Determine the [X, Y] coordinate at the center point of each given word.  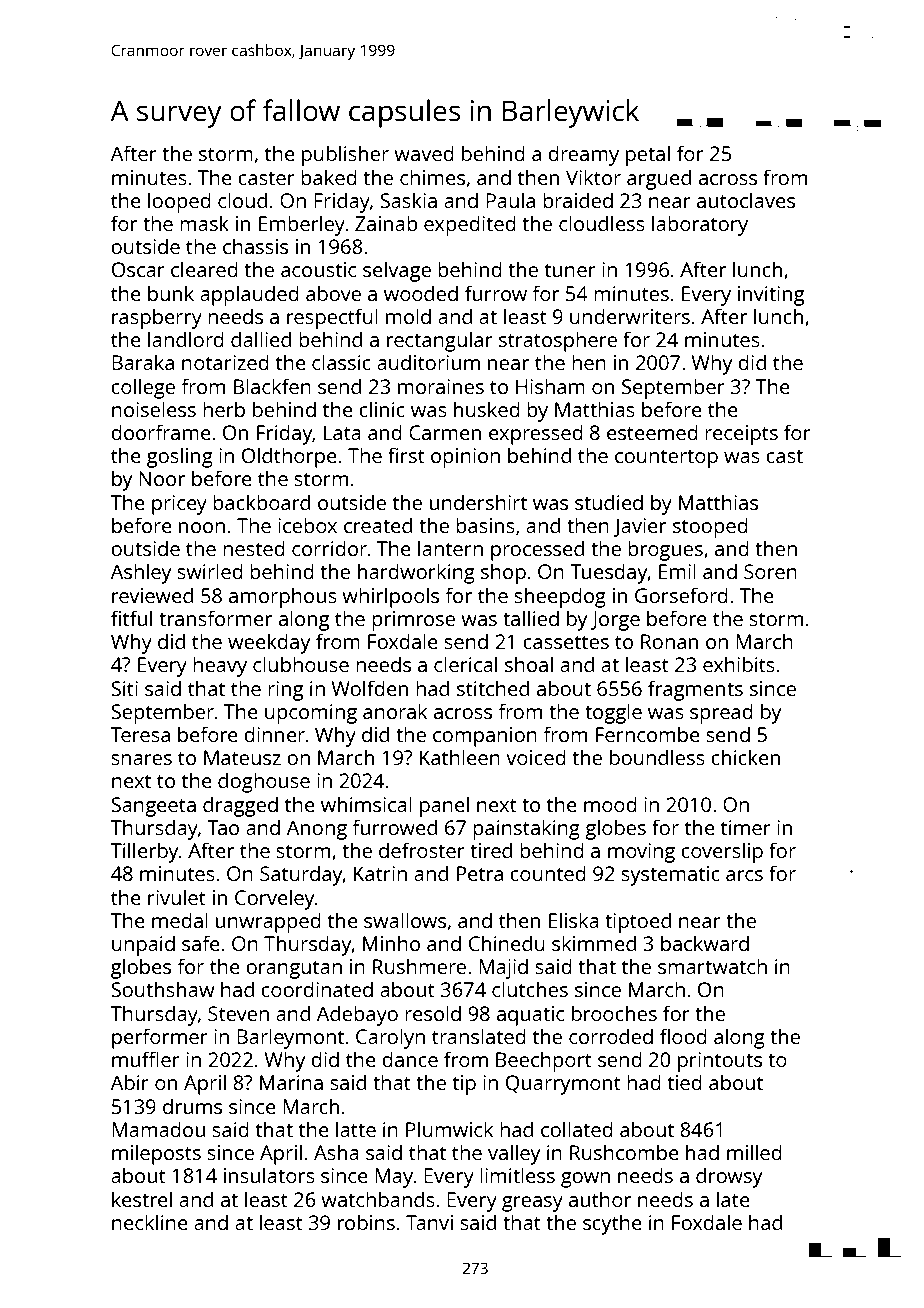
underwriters [630, 316]
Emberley [302, 225]
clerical [465, 664]
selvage [397, 271]
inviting [771, 296]
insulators [269, 1175]
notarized [225, 362]
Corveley [275, 899]
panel [444, 806]
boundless [657, 757]
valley [514, 1154]
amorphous [283, 597]
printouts [720, 1062]
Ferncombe [648, 734]
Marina [291, 1082]
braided [578, 200]
